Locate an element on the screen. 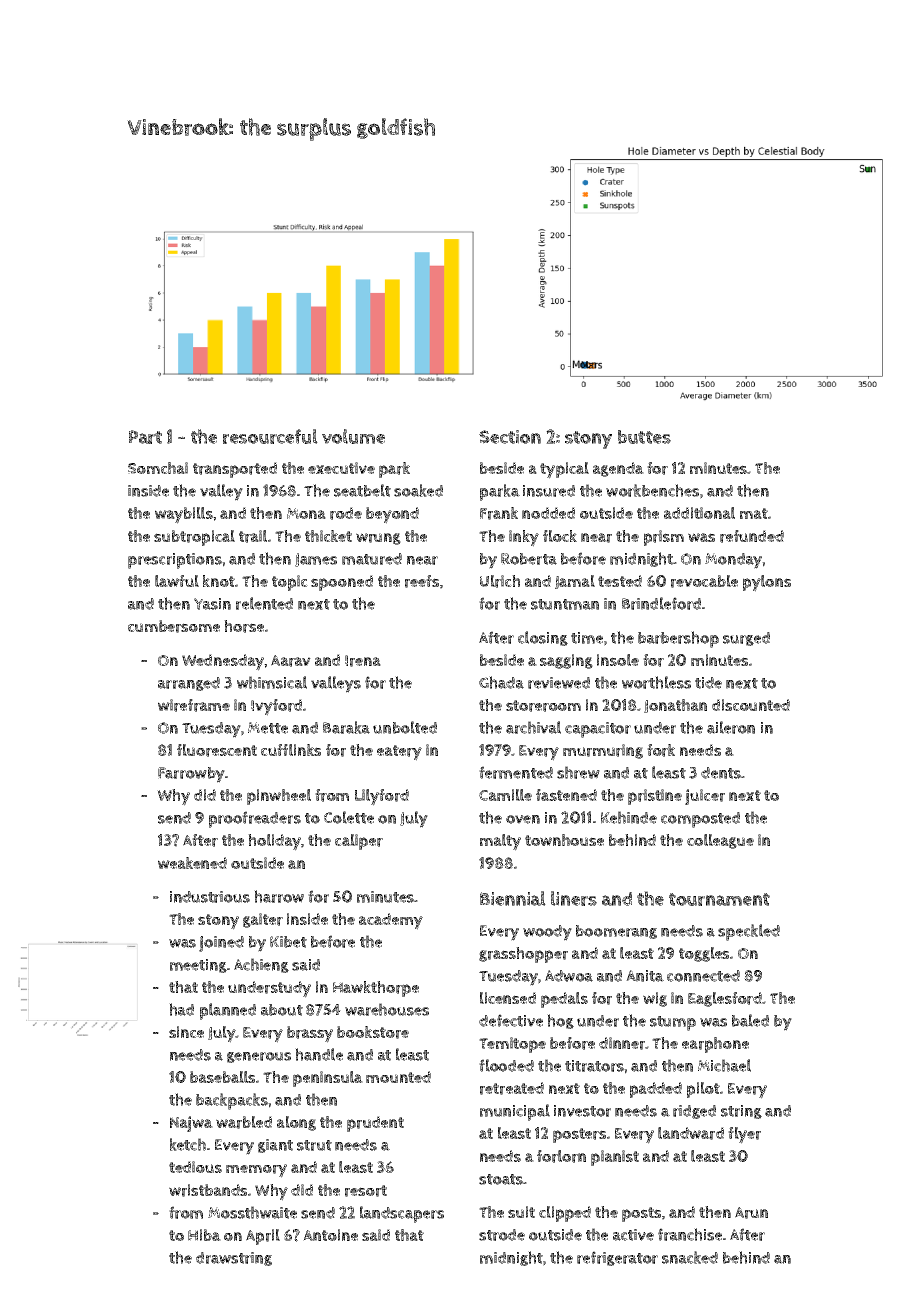  wristbands is located at coordinates (208, 1190).
